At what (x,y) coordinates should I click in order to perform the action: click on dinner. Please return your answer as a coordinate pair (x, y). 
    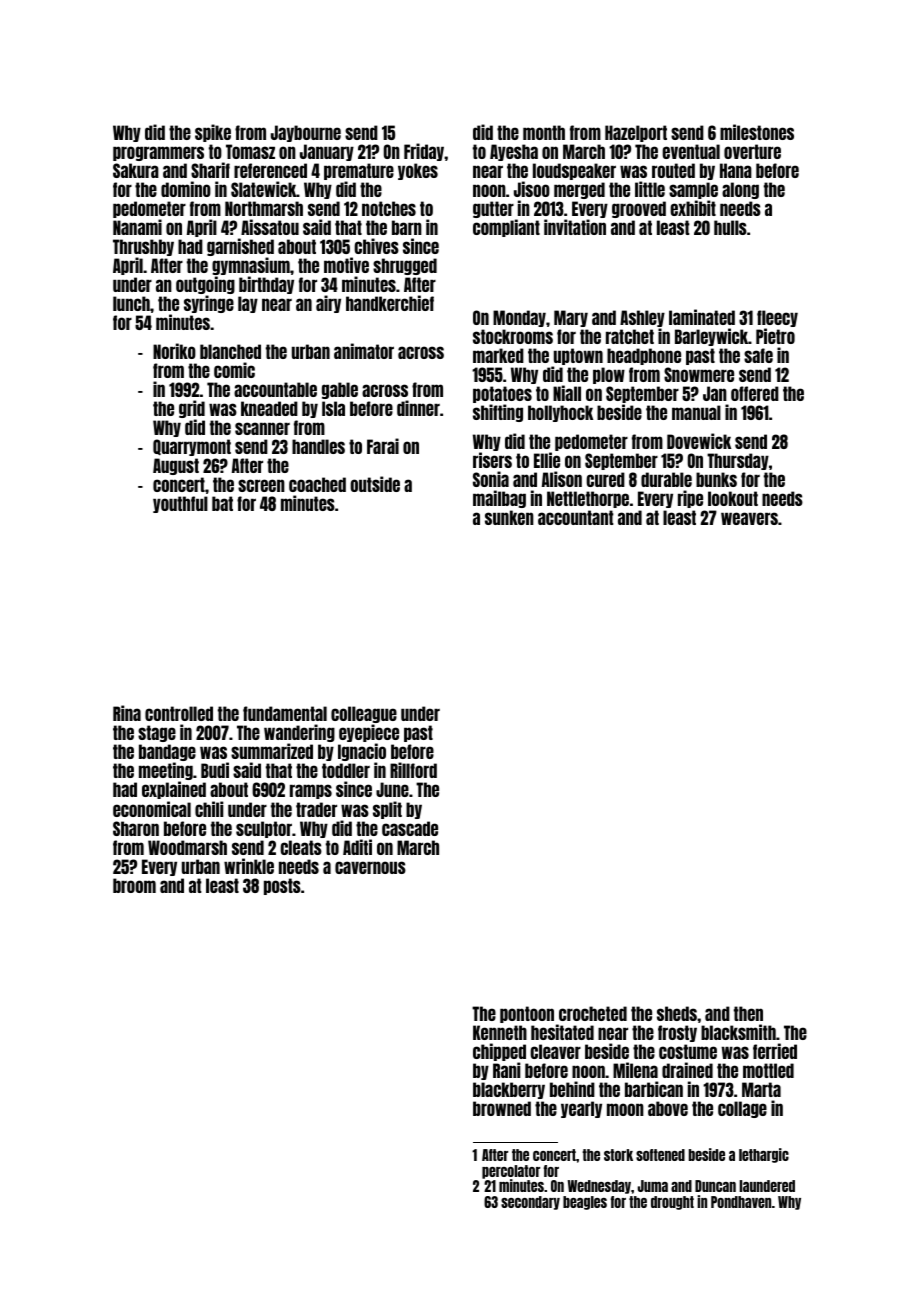
    Looking at the image, I should click on (418, 408).
